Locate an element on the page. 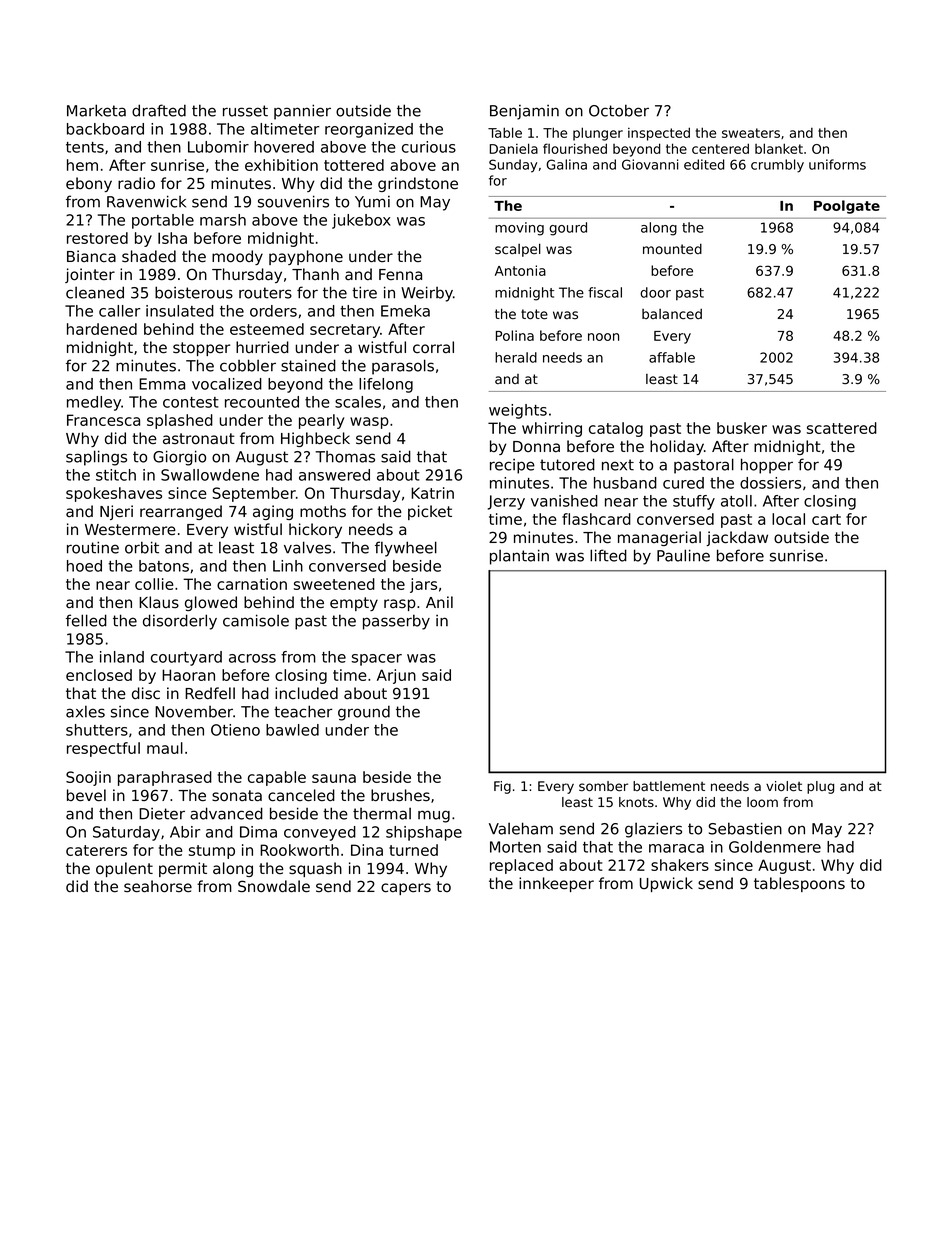 The image size is (952, 1233). seahorse is located at coordinates (158, 886).
